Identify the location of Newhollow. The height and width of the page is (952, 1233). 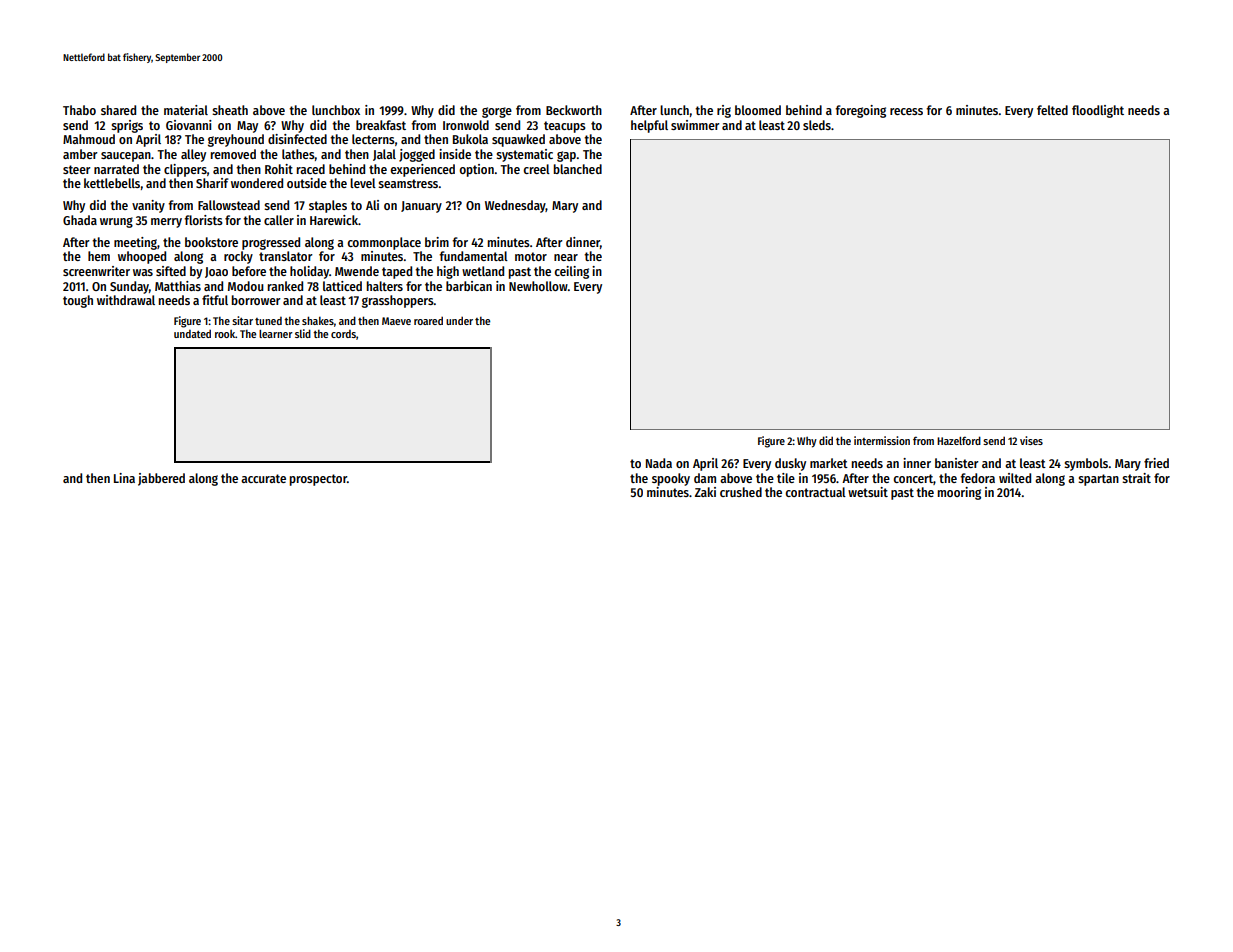
(538, 286).
